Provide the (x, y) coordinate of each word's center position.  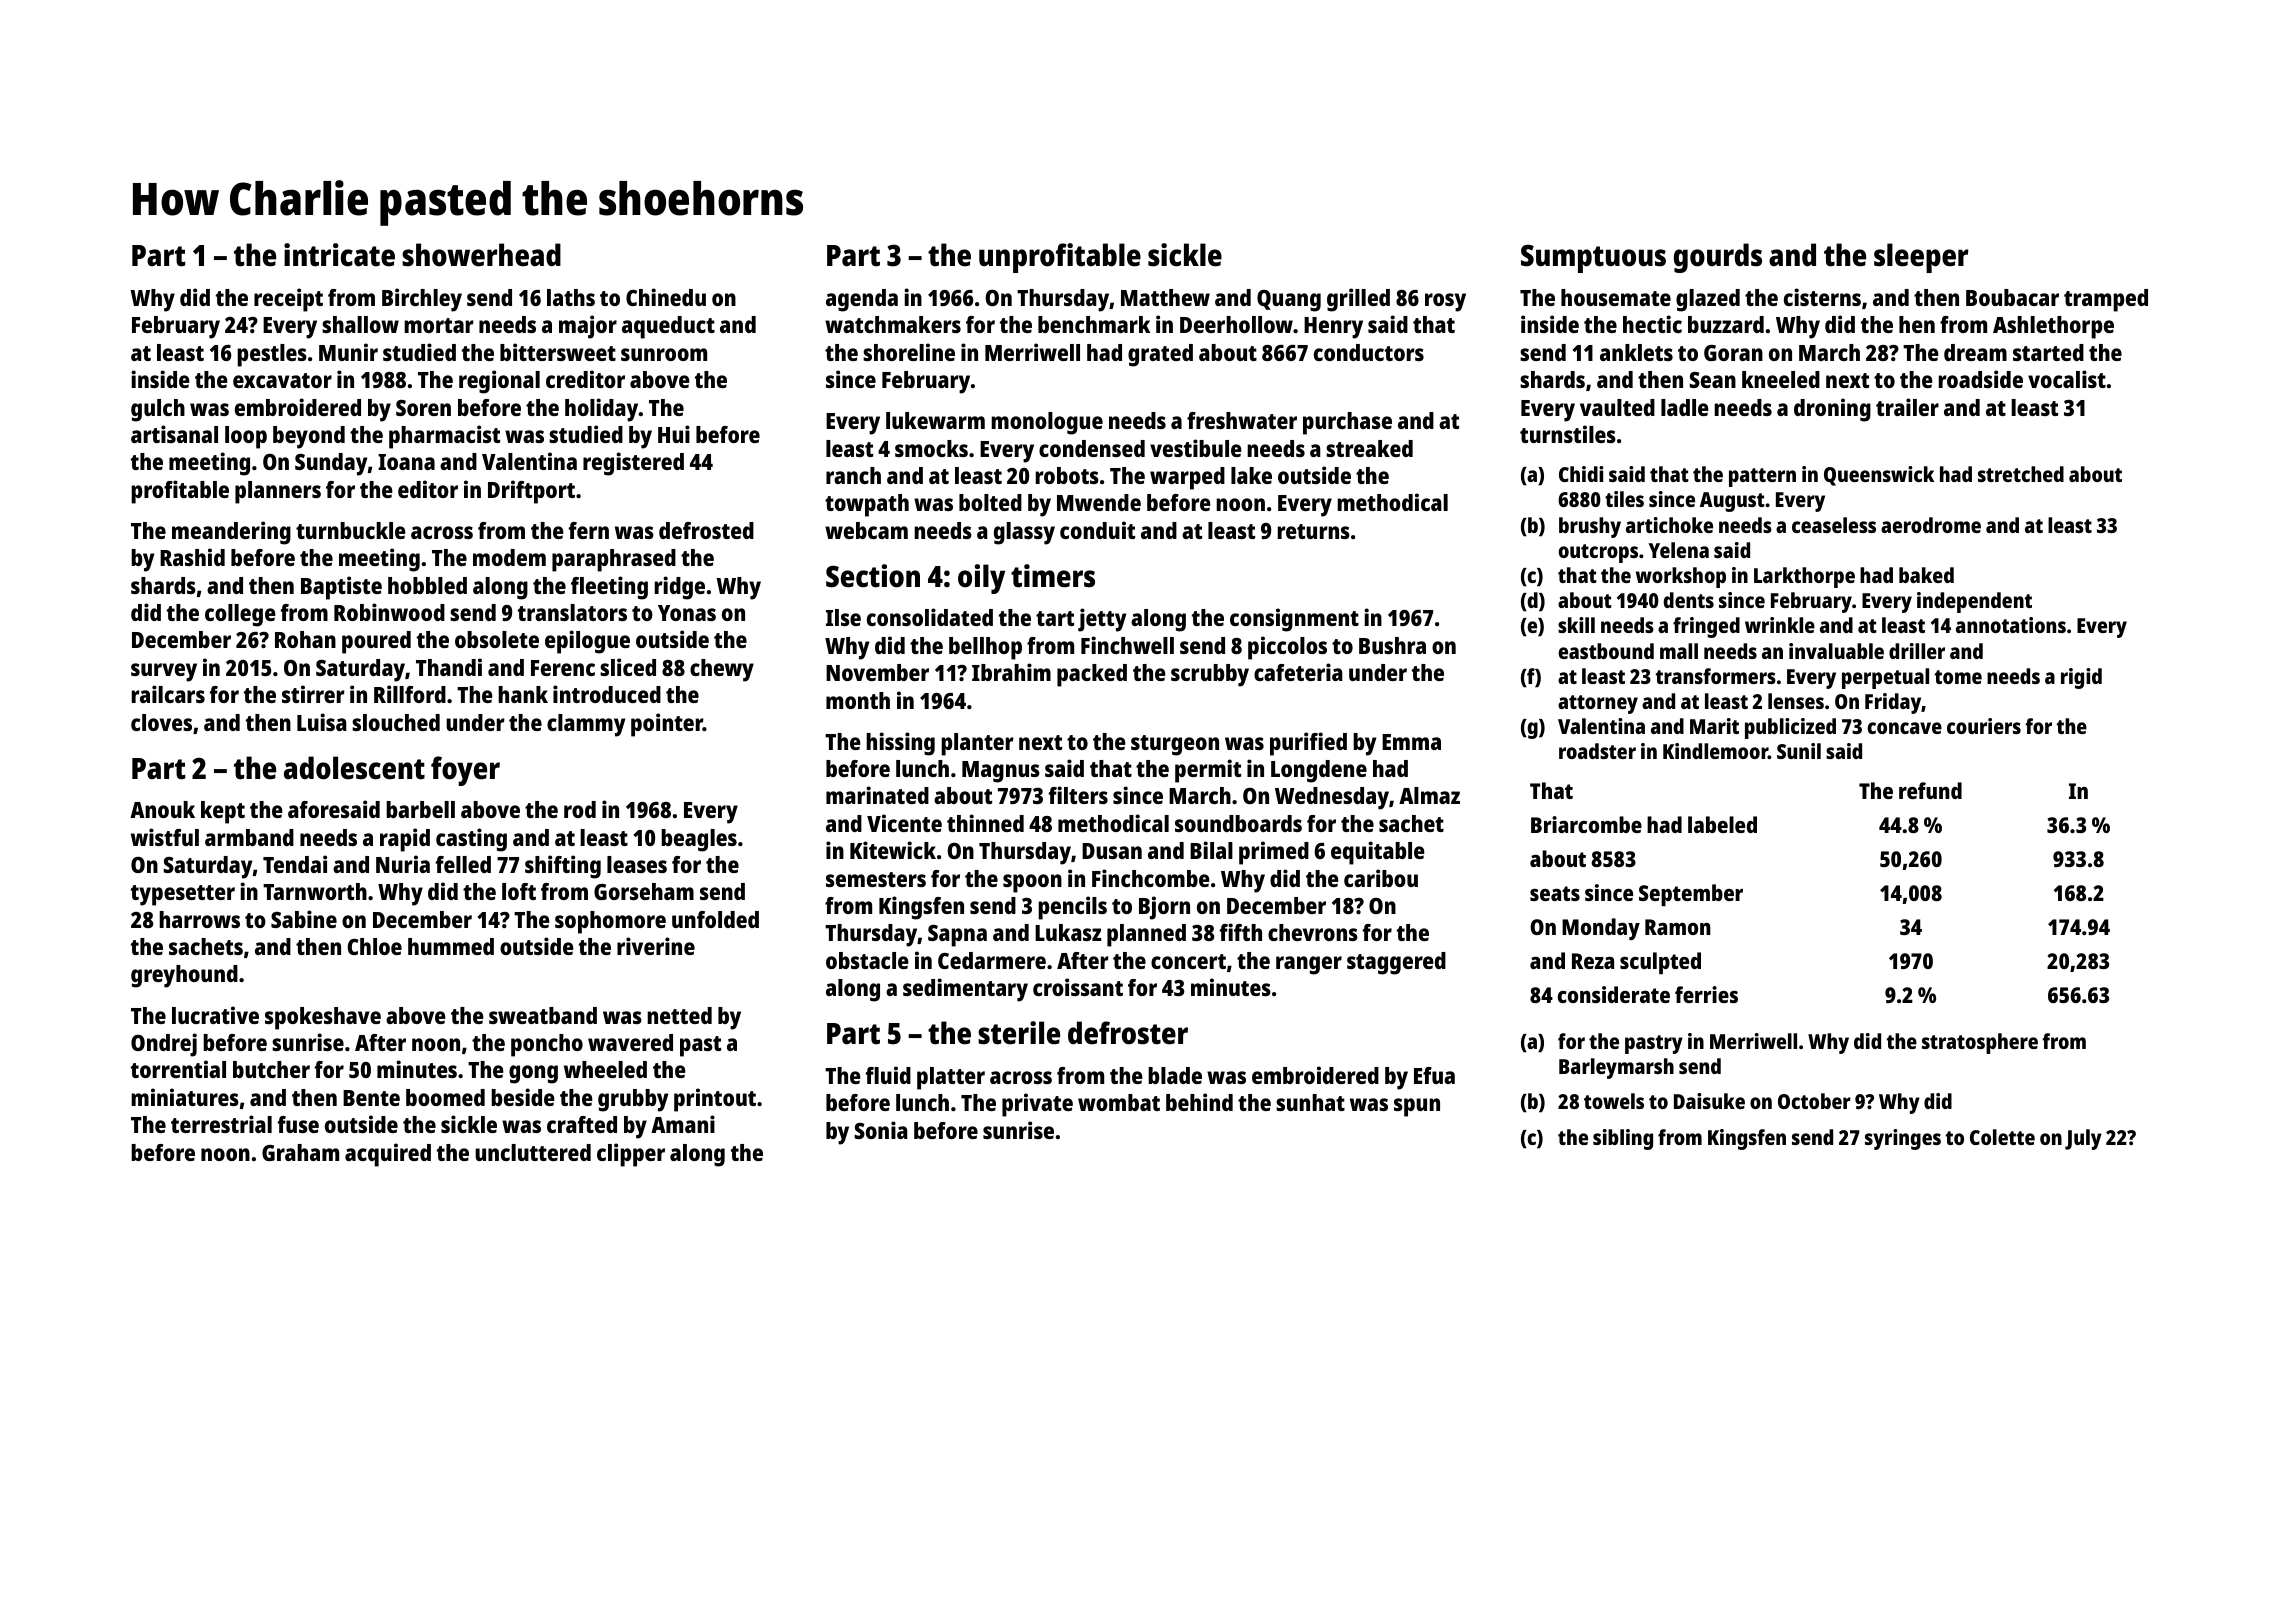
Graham (300, 1152)
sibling (1623, 1139)
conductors (1369, 352)
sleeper (1921, 258)
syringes (1903, 1139)
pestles (272, 355)
